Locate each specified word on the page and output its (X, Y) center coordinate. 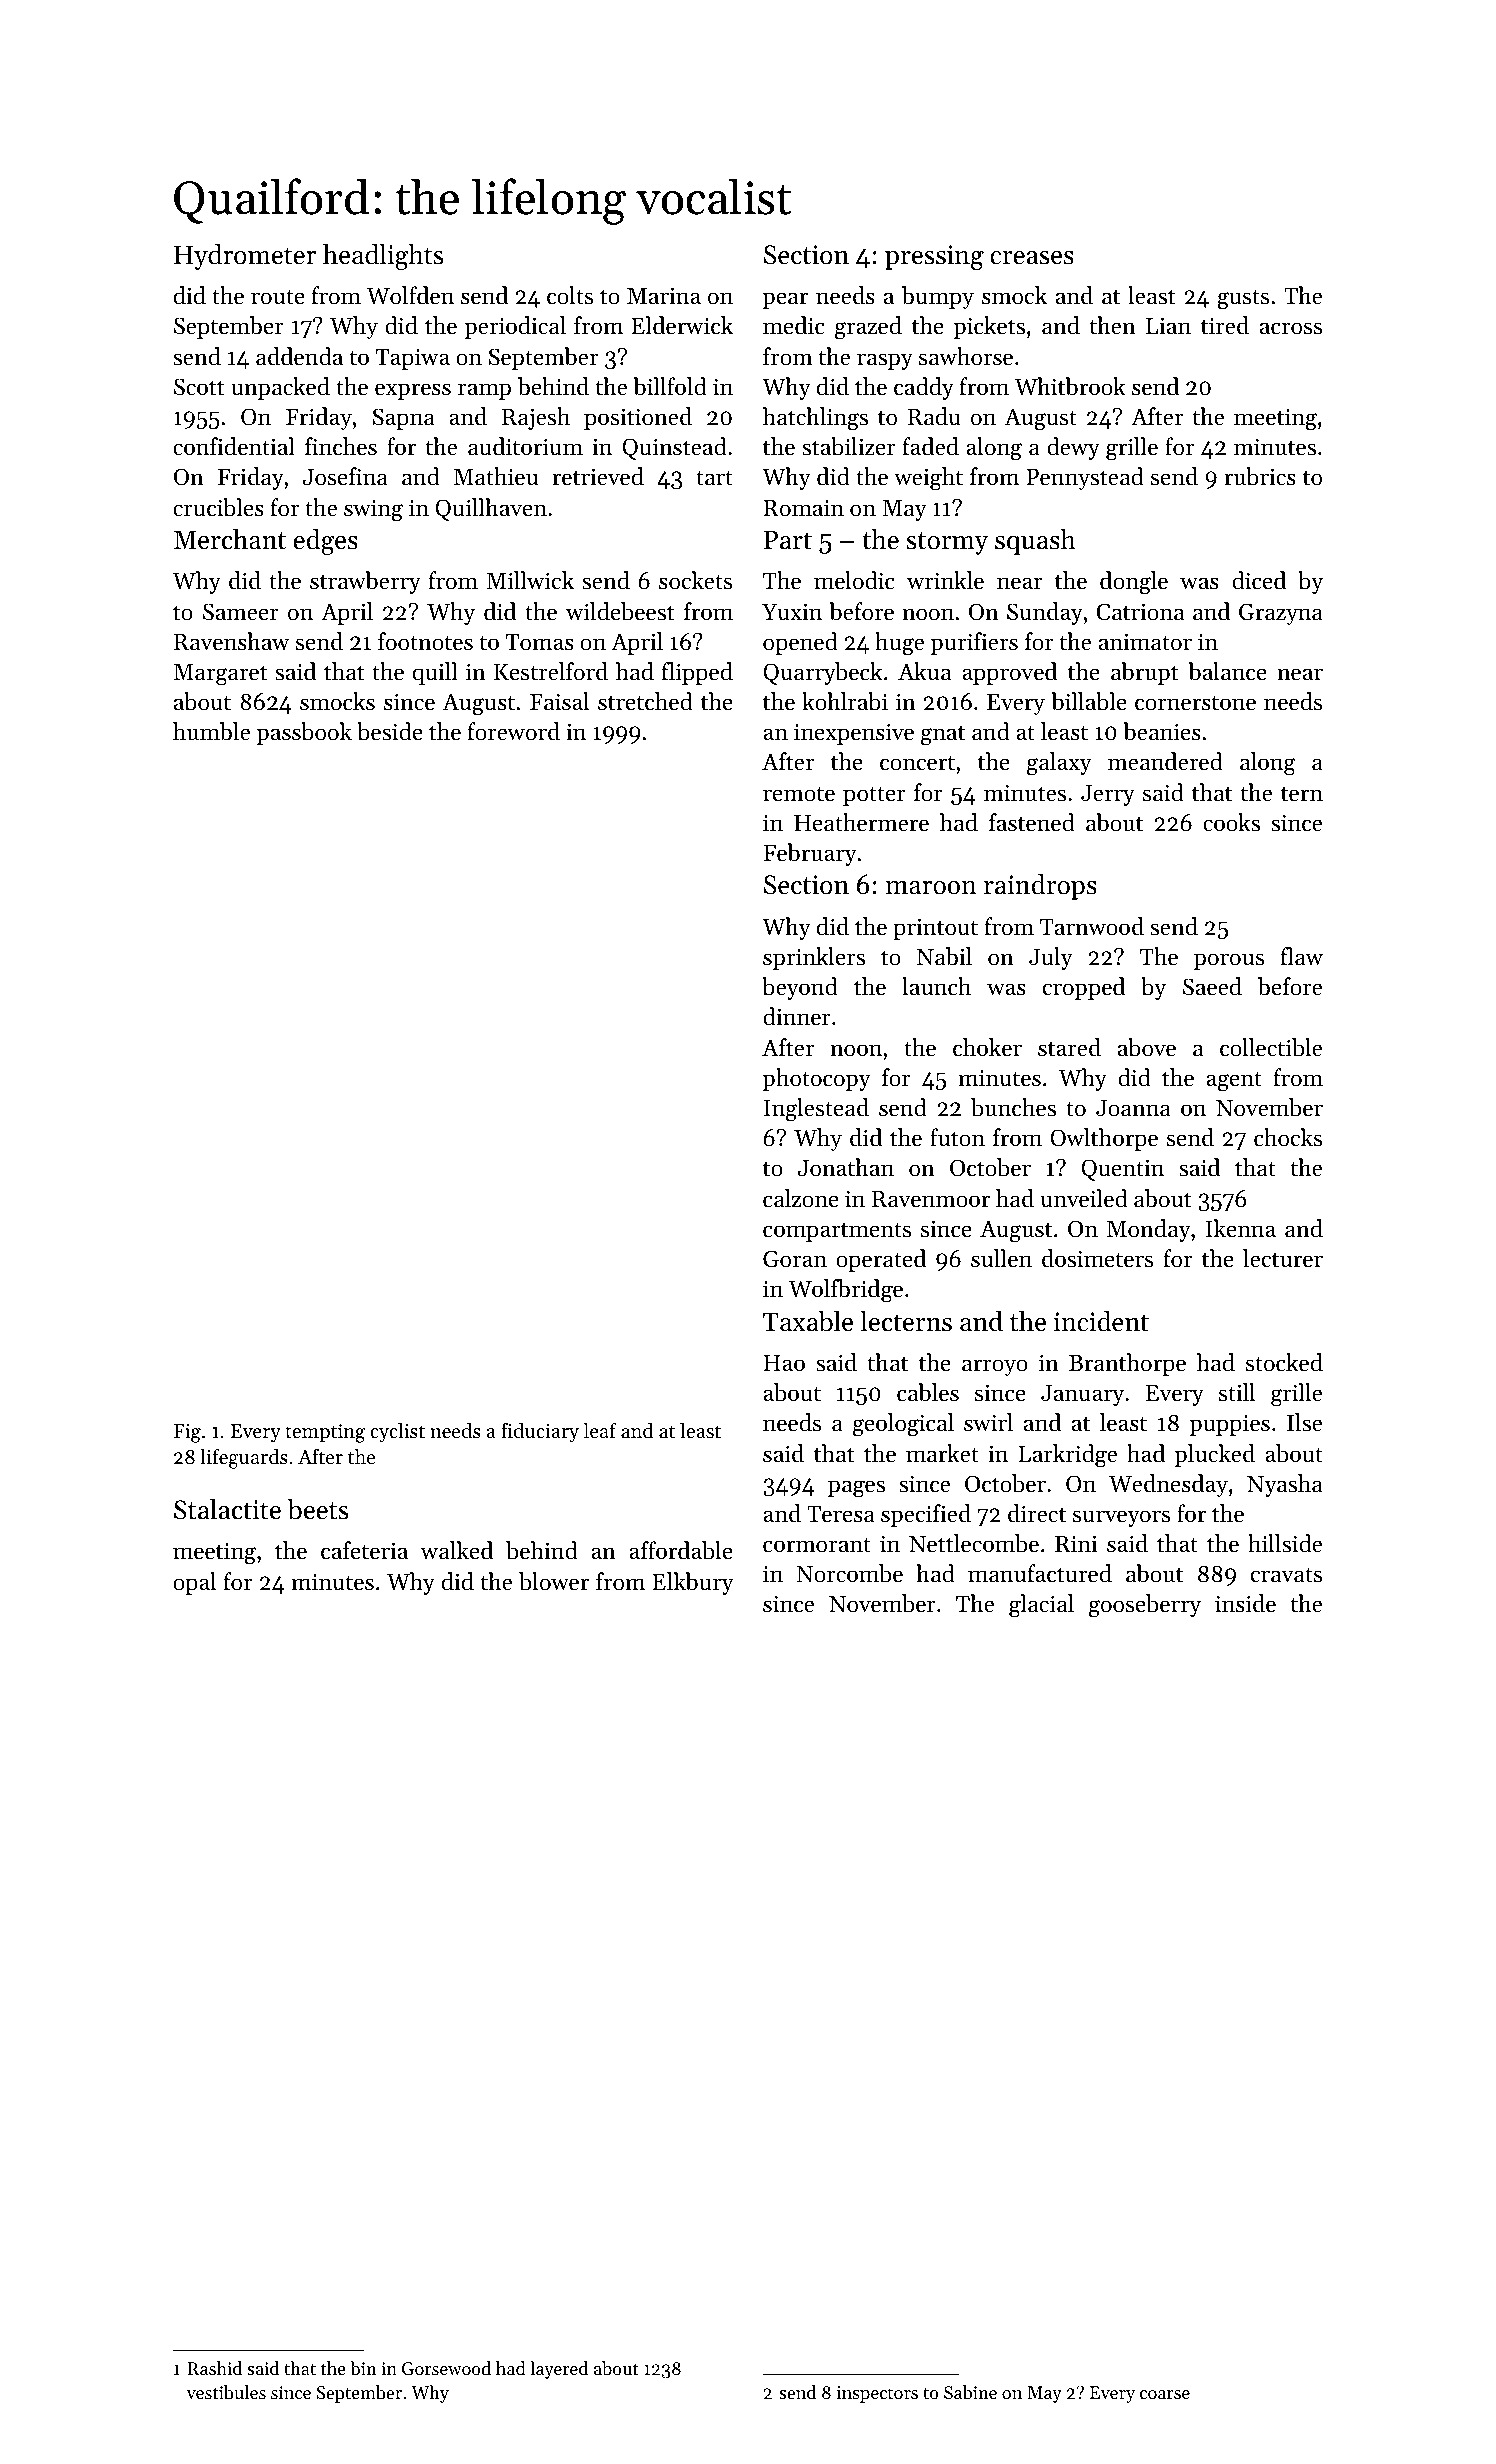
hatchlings (815, 419)
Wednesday (1168, 1485)
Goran (795, 1259)
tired (1225, 325)
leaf (600, 1430)
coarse (1165, 2394)
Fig (187, 1433)
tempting (325, 1433)
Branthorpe (1127, 1364)
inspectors (877, 2394)
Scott (199, 387)
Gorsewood (446, 2368)
